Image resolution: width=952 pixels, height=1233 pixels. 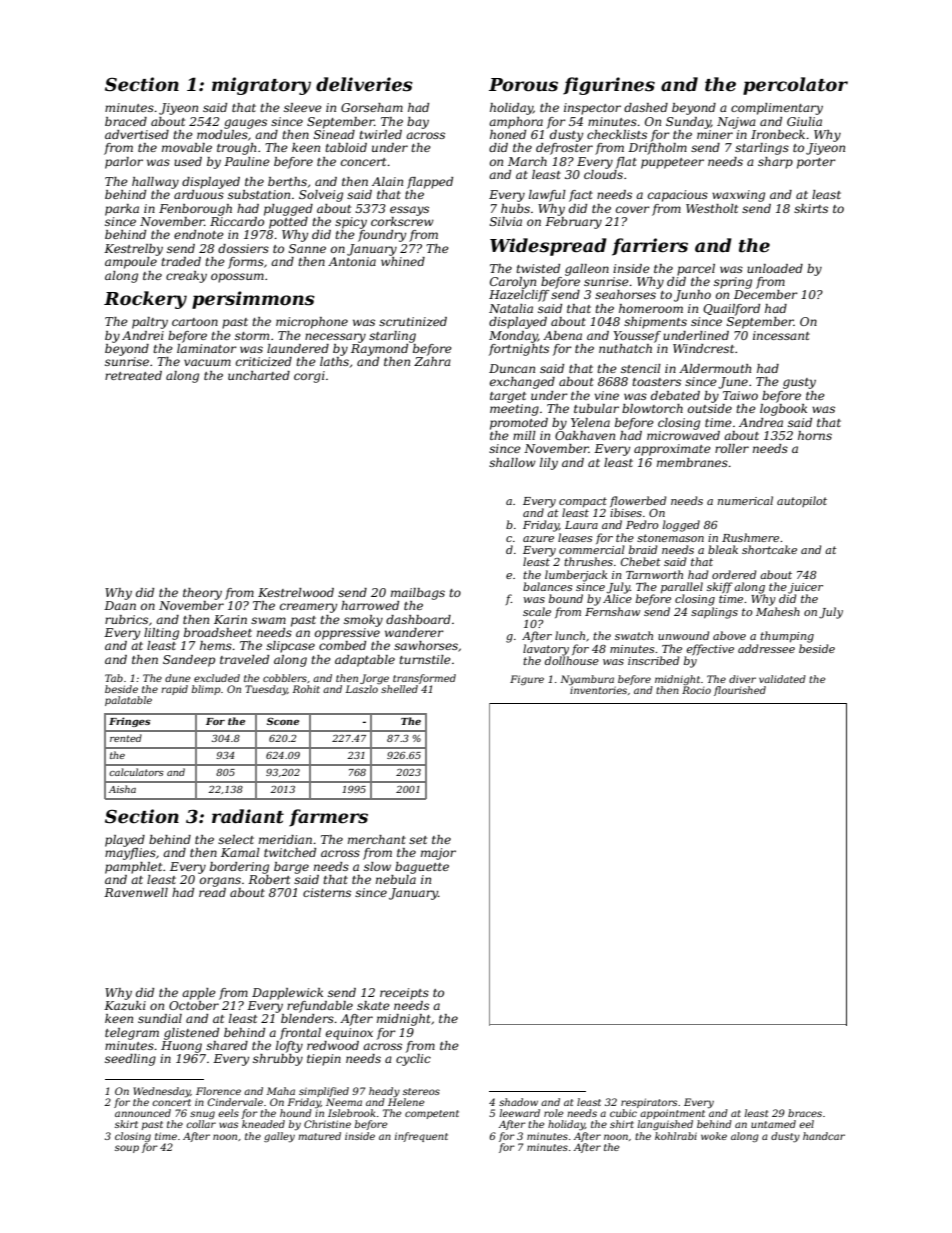 What do you see at coordinates (222, 134) in the page?
I see `modules` at bounding box center [222, 134].
